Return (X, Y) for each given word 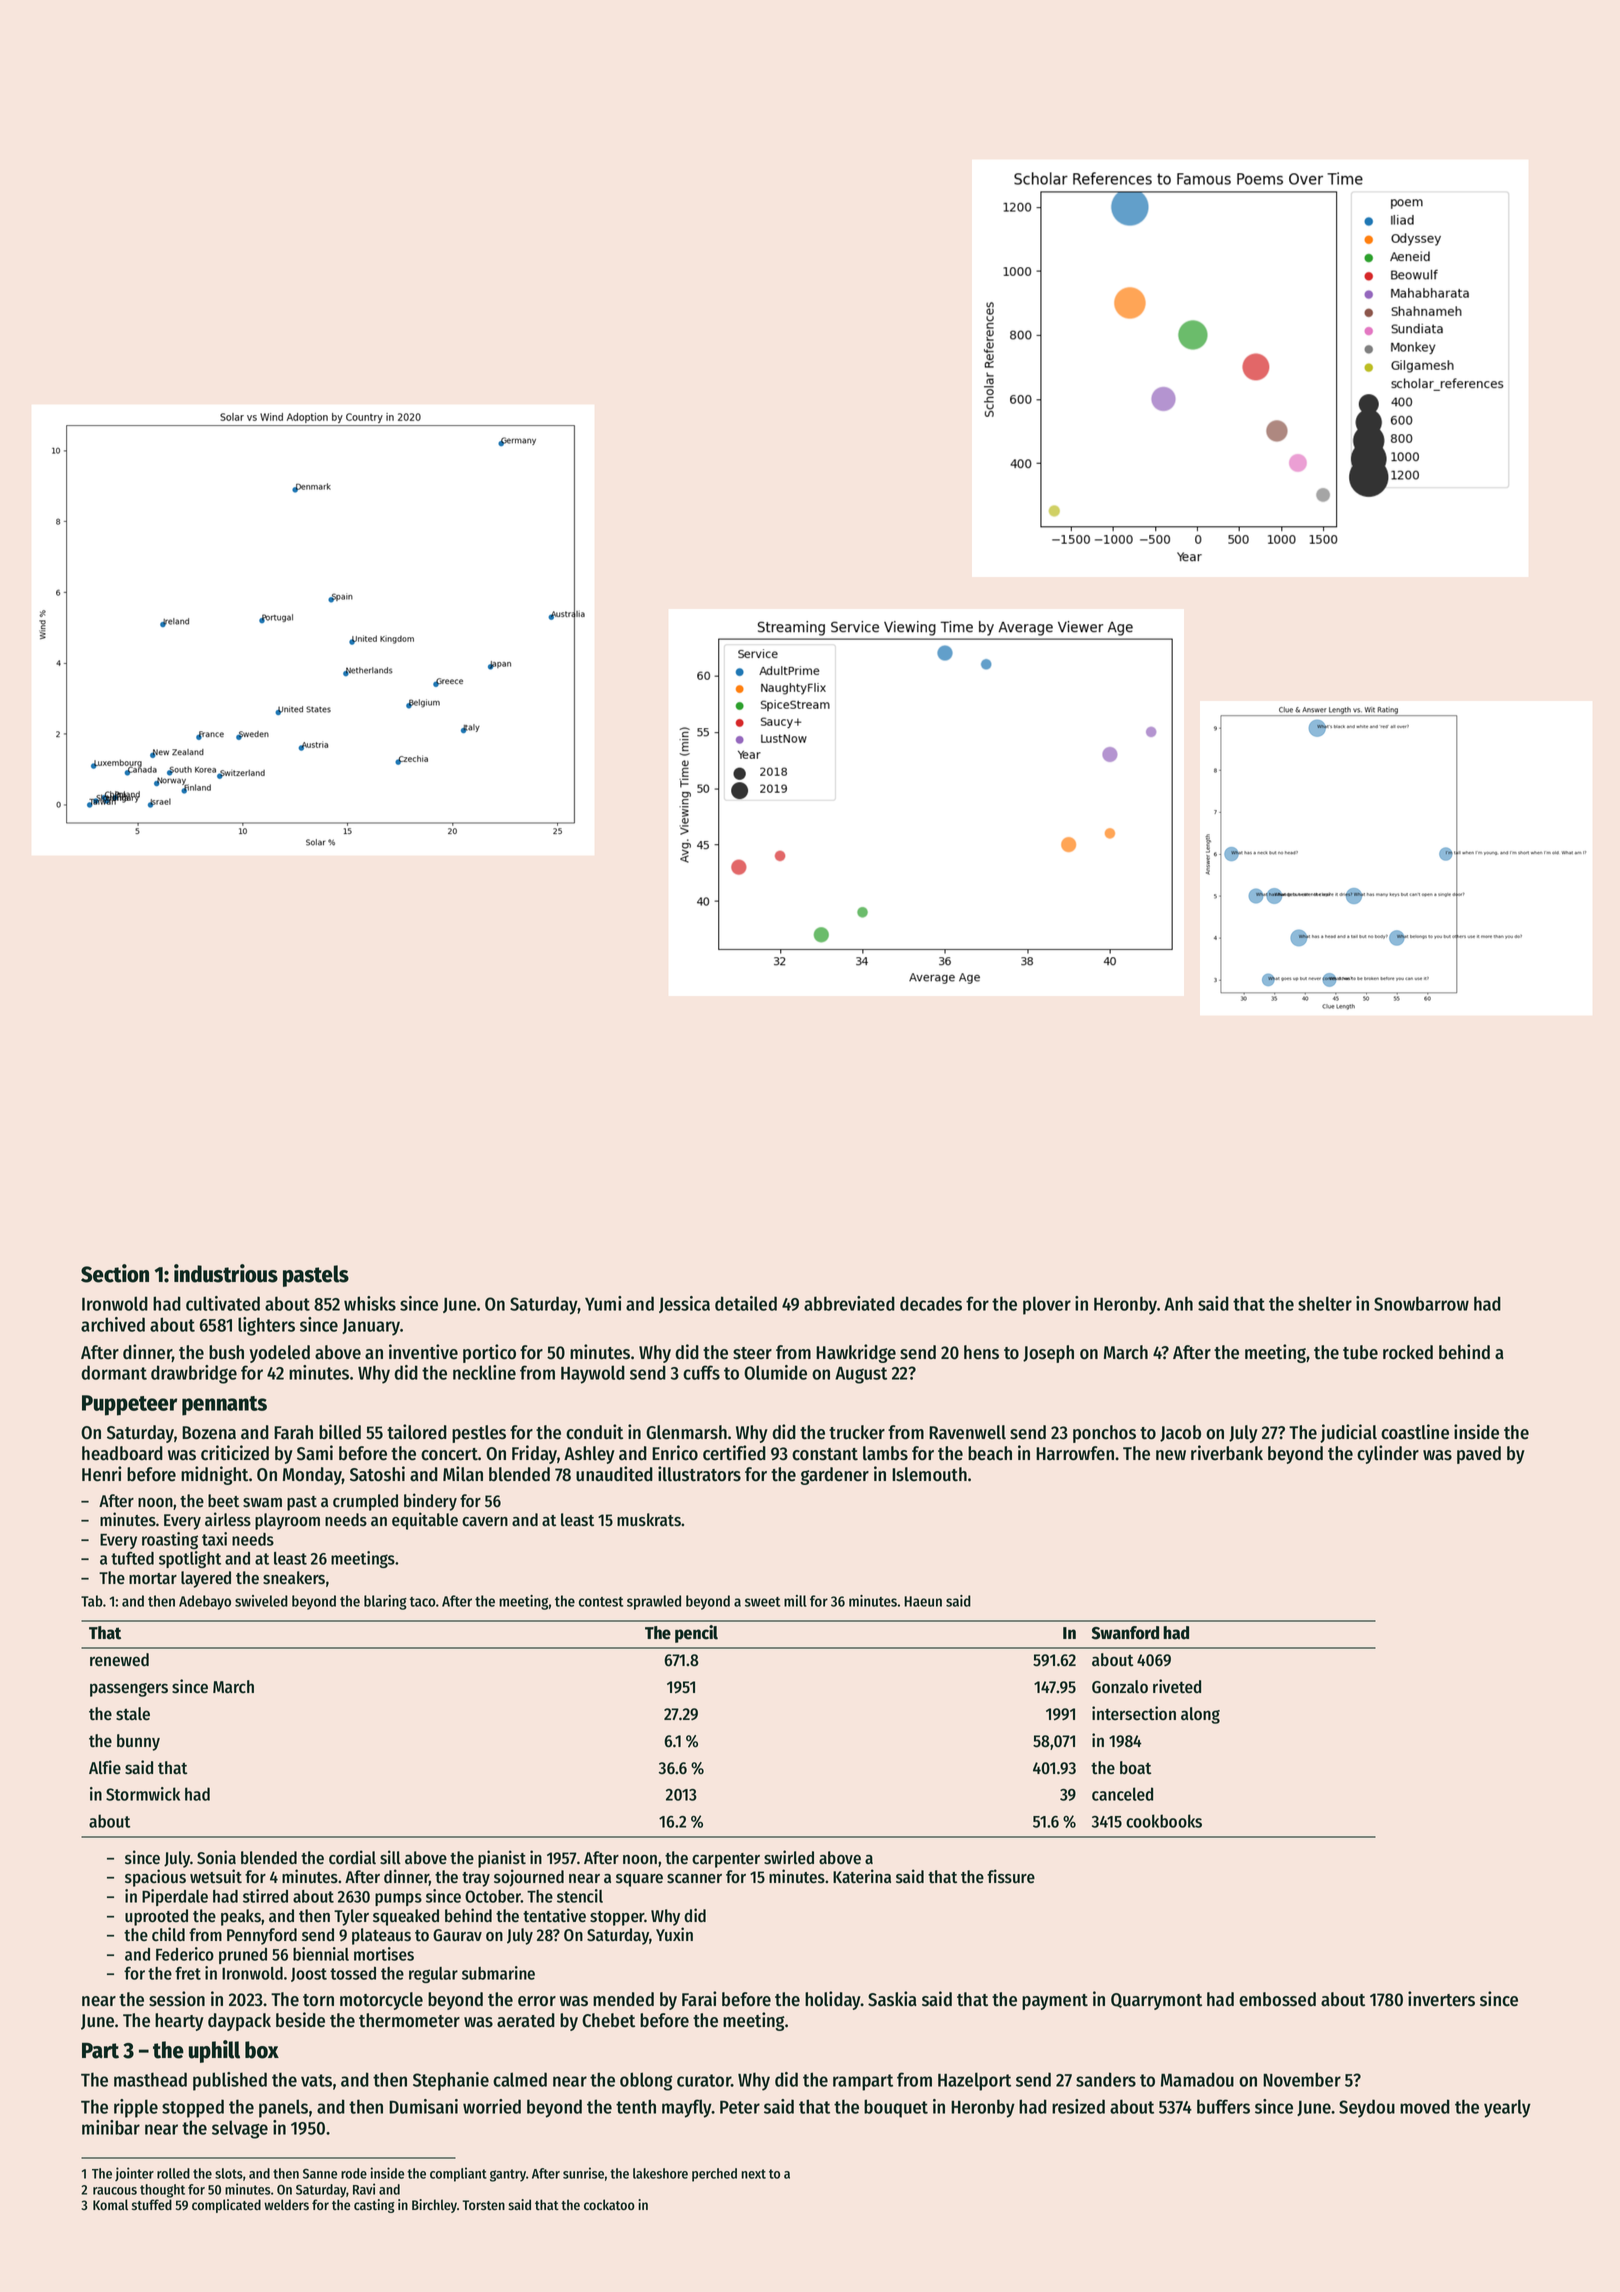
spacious (155, 1878)
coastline (1415, 1432)
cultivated (223, 1303)
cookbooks (1164, 1821)
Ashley (589, 1455)
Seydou (1367, 2108)
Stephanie (451, 2081)
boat (1135, 1768)
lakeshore (660, 2173)
